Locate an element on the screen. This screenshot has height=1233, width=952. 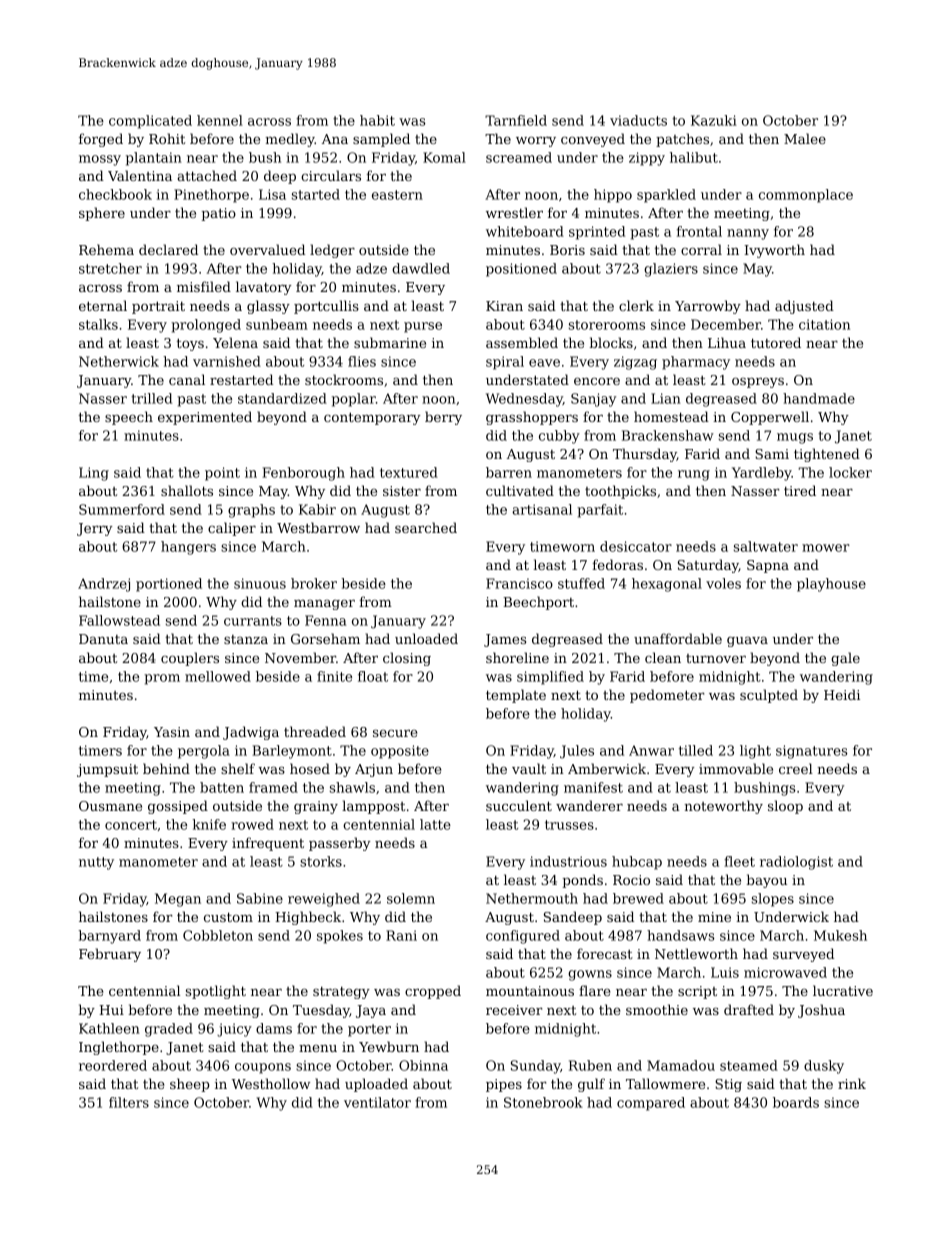
template is located at coordinates (516, 696).
